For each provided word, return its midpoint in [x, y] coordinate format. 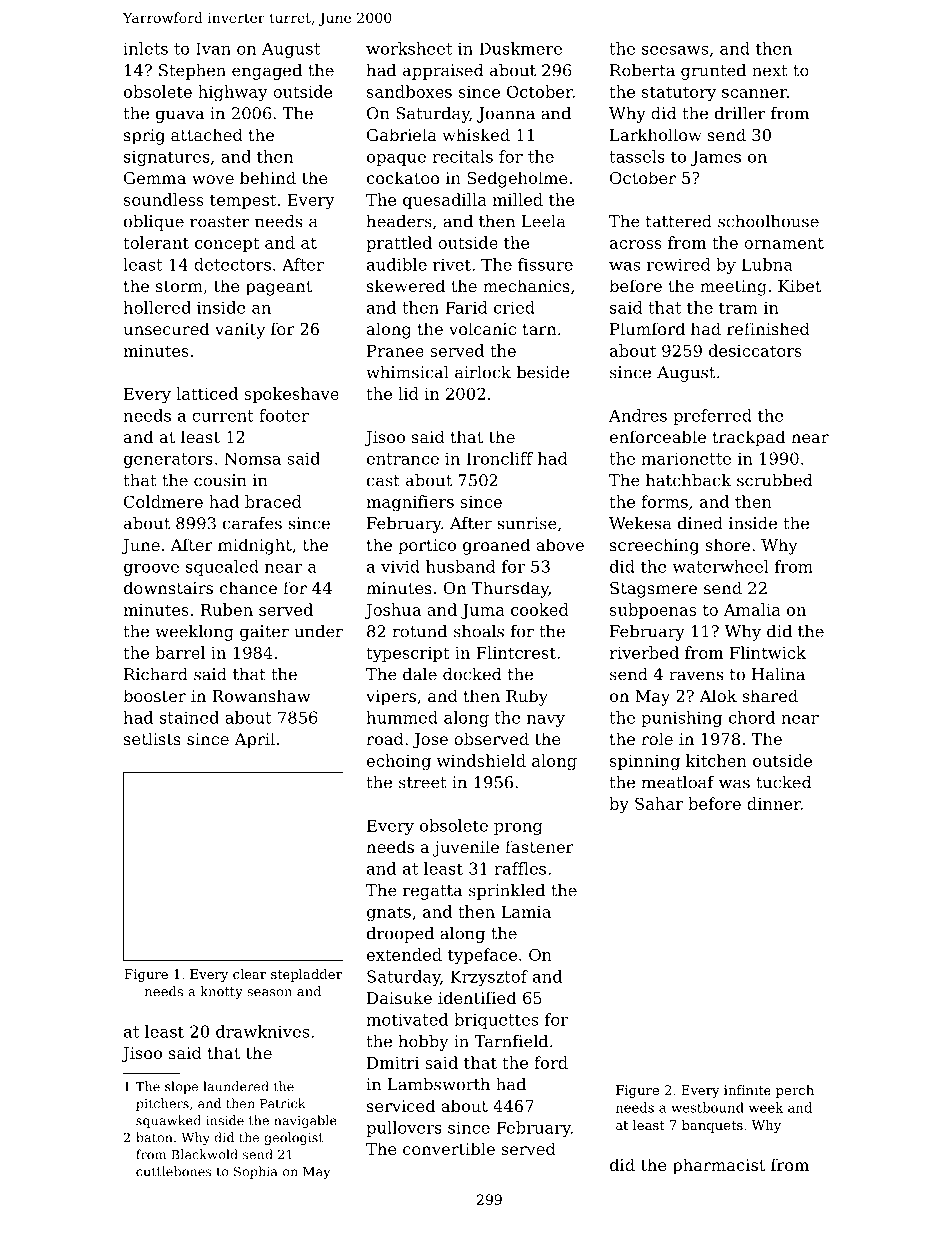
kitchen [716, 760]
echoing [399, 762]
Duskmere [520, 48]
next [770, 71]
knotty [221, 992]
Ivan [213, 48]
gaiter [264, 633]
